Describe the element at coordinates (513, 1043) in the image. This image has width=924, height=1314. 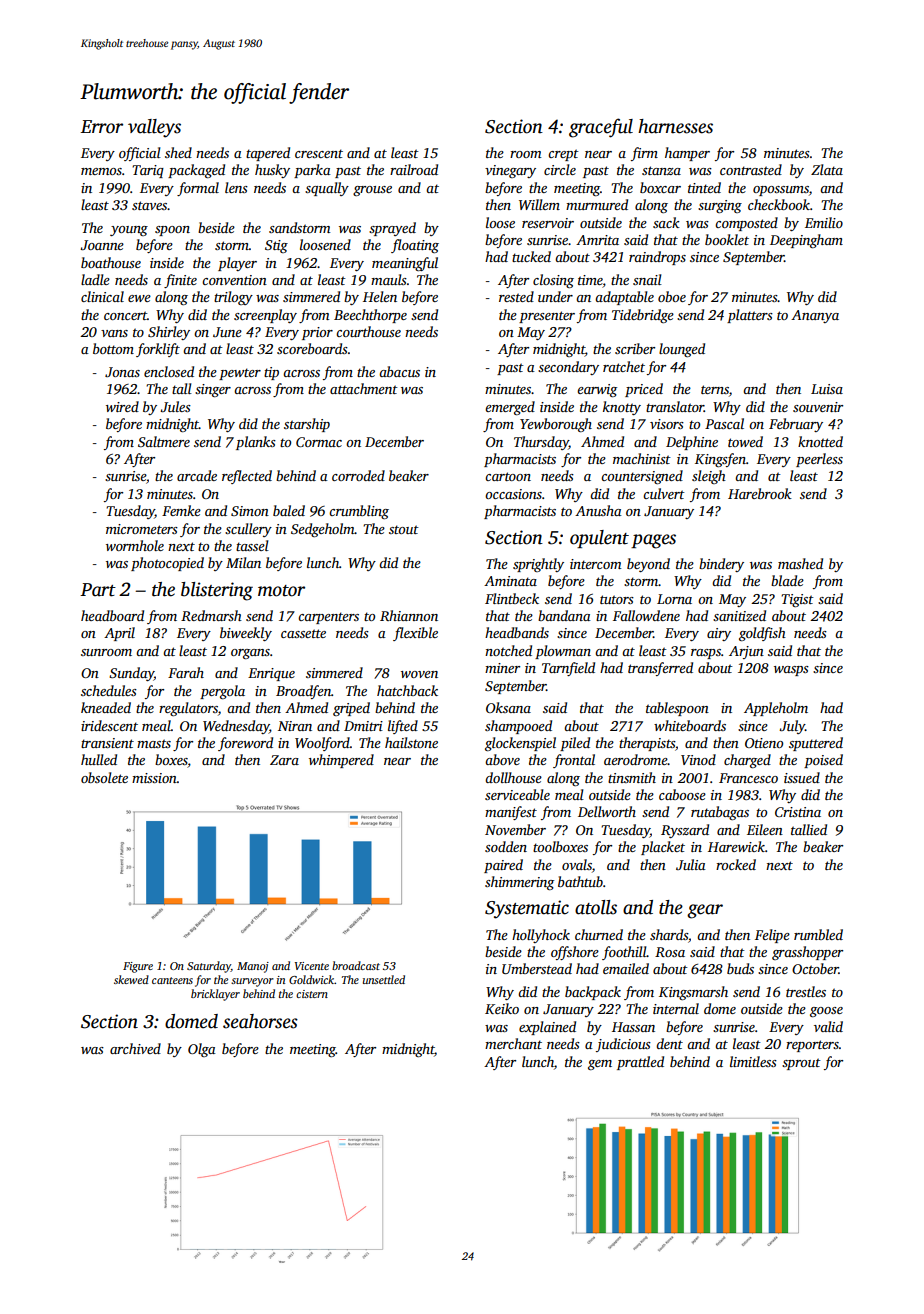
I see `merchant` at that location.
